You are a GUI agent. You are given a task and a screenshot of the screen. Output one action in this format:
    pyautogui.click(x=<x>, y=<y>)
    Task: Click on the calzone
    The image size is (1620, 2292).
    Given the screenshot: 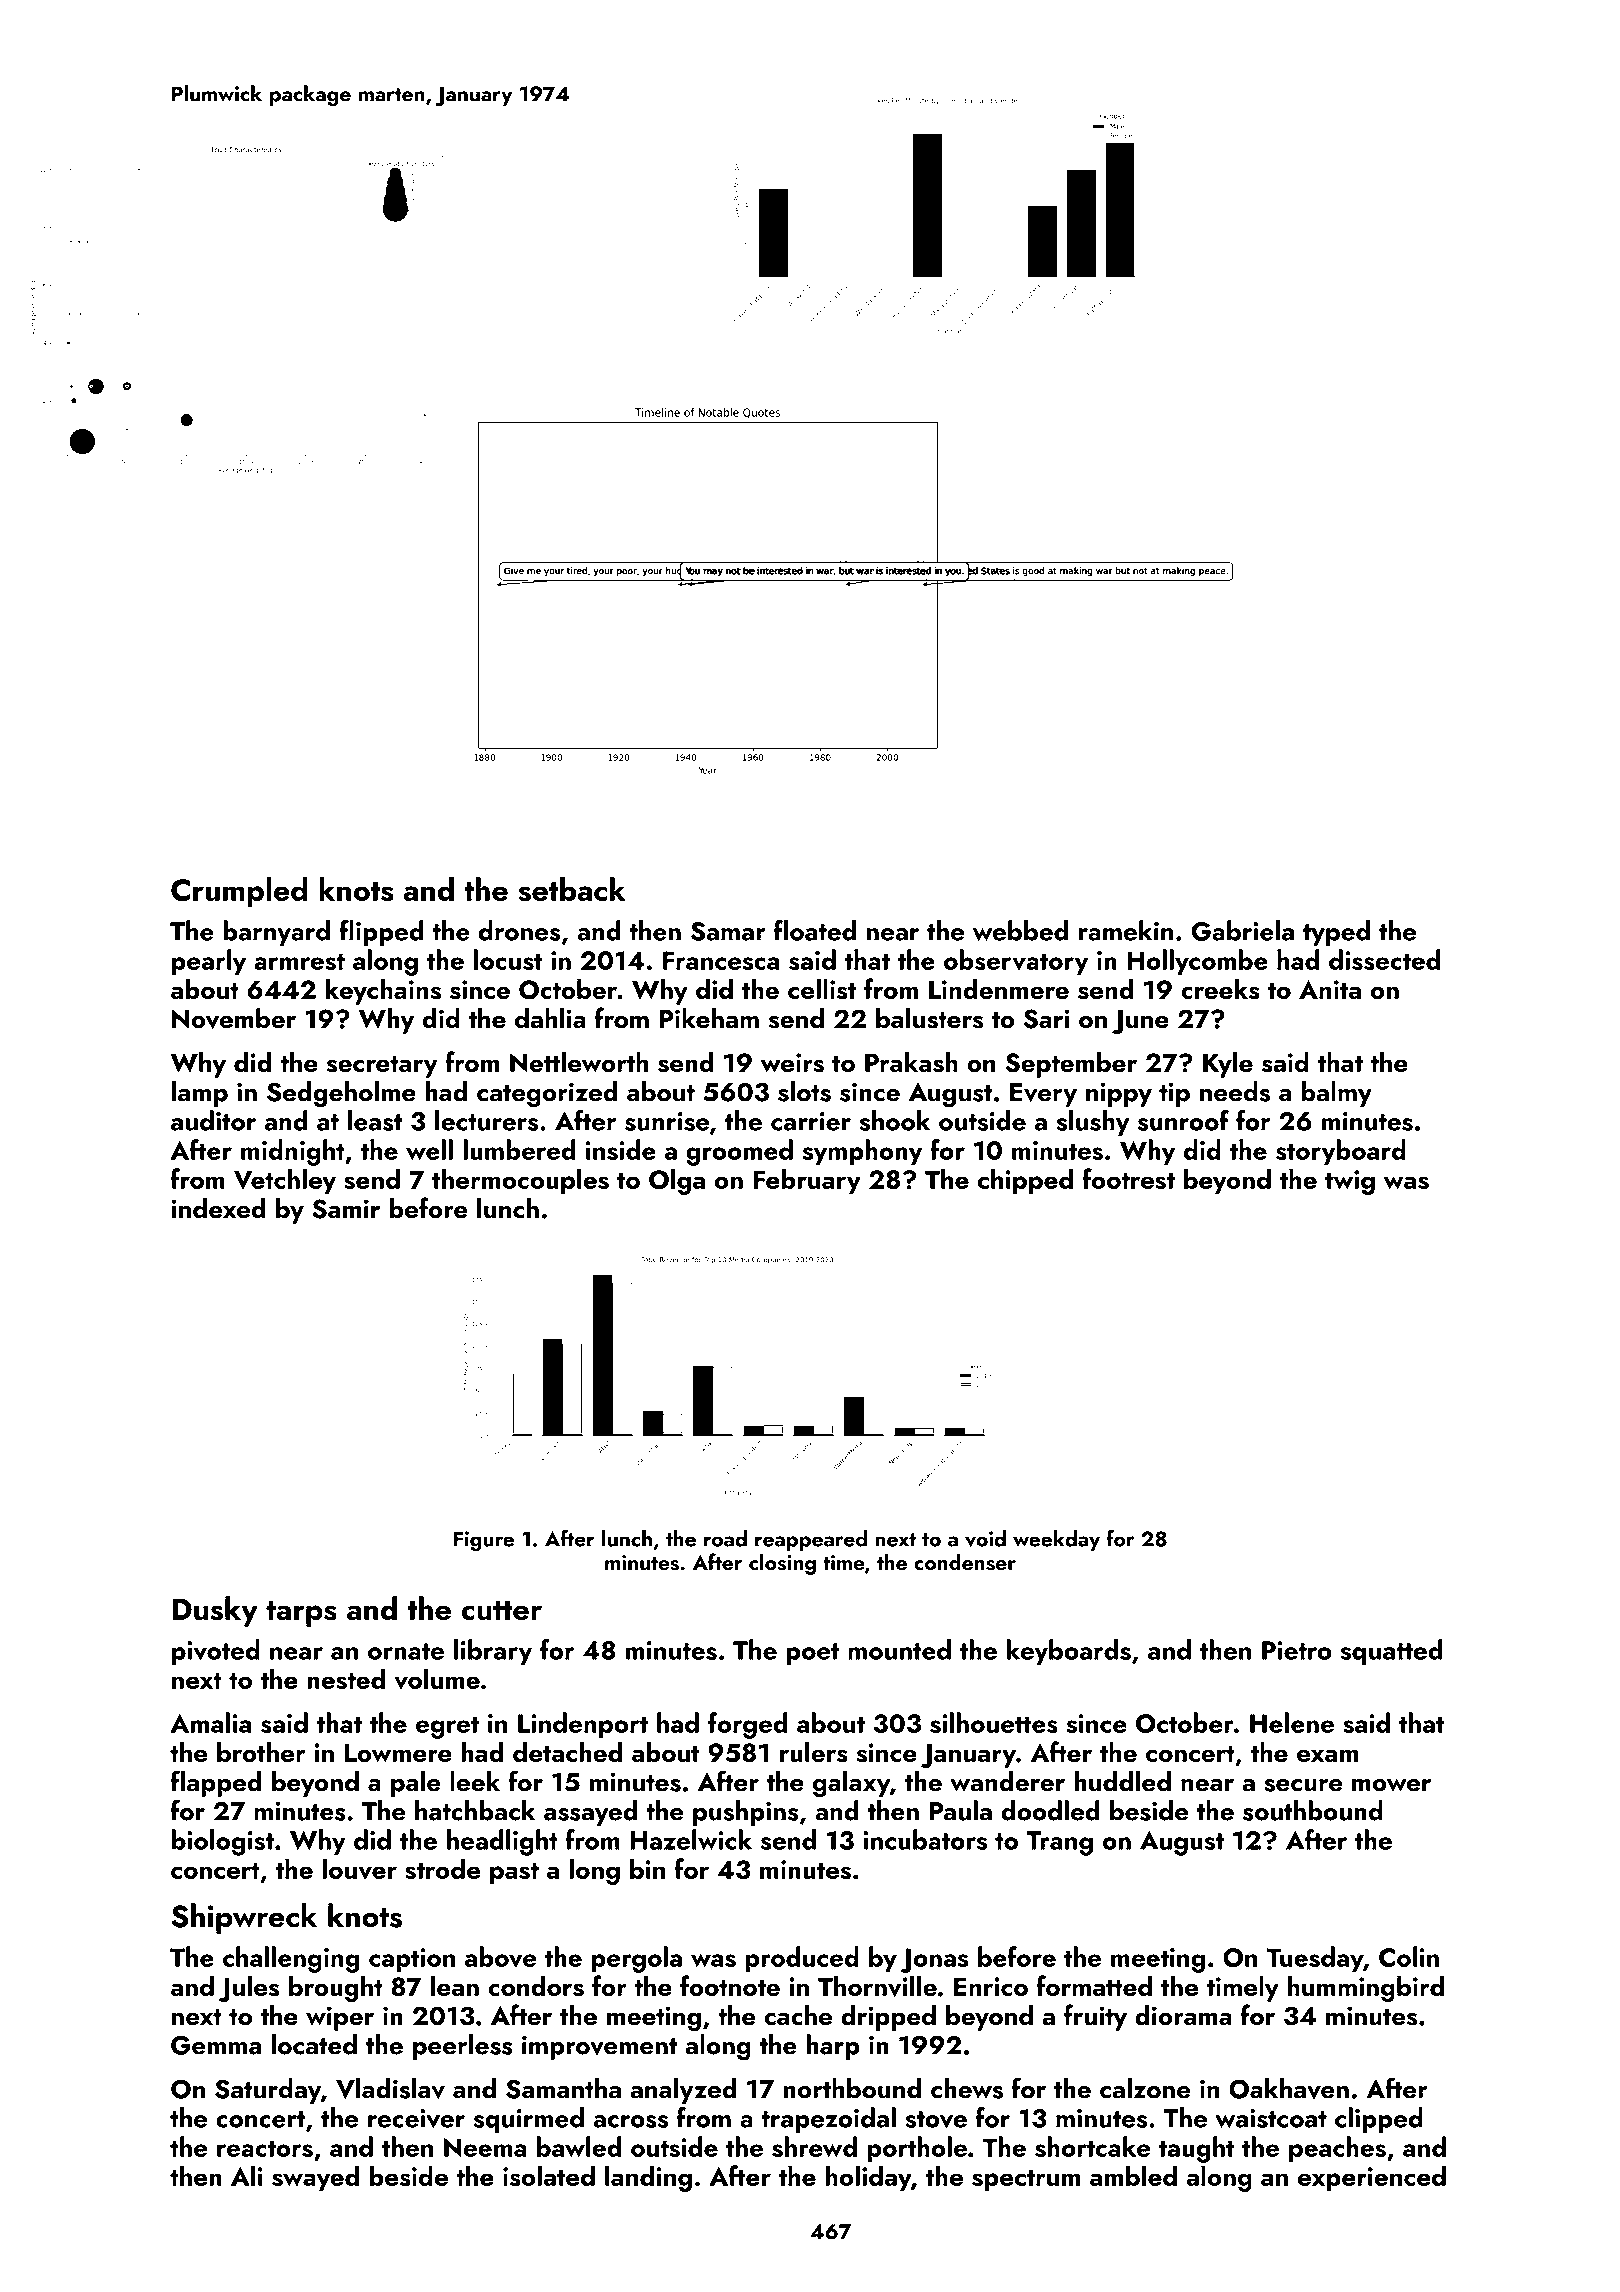 What is the action you would take?
    pyautogui.click(x=1145, y=2088)
